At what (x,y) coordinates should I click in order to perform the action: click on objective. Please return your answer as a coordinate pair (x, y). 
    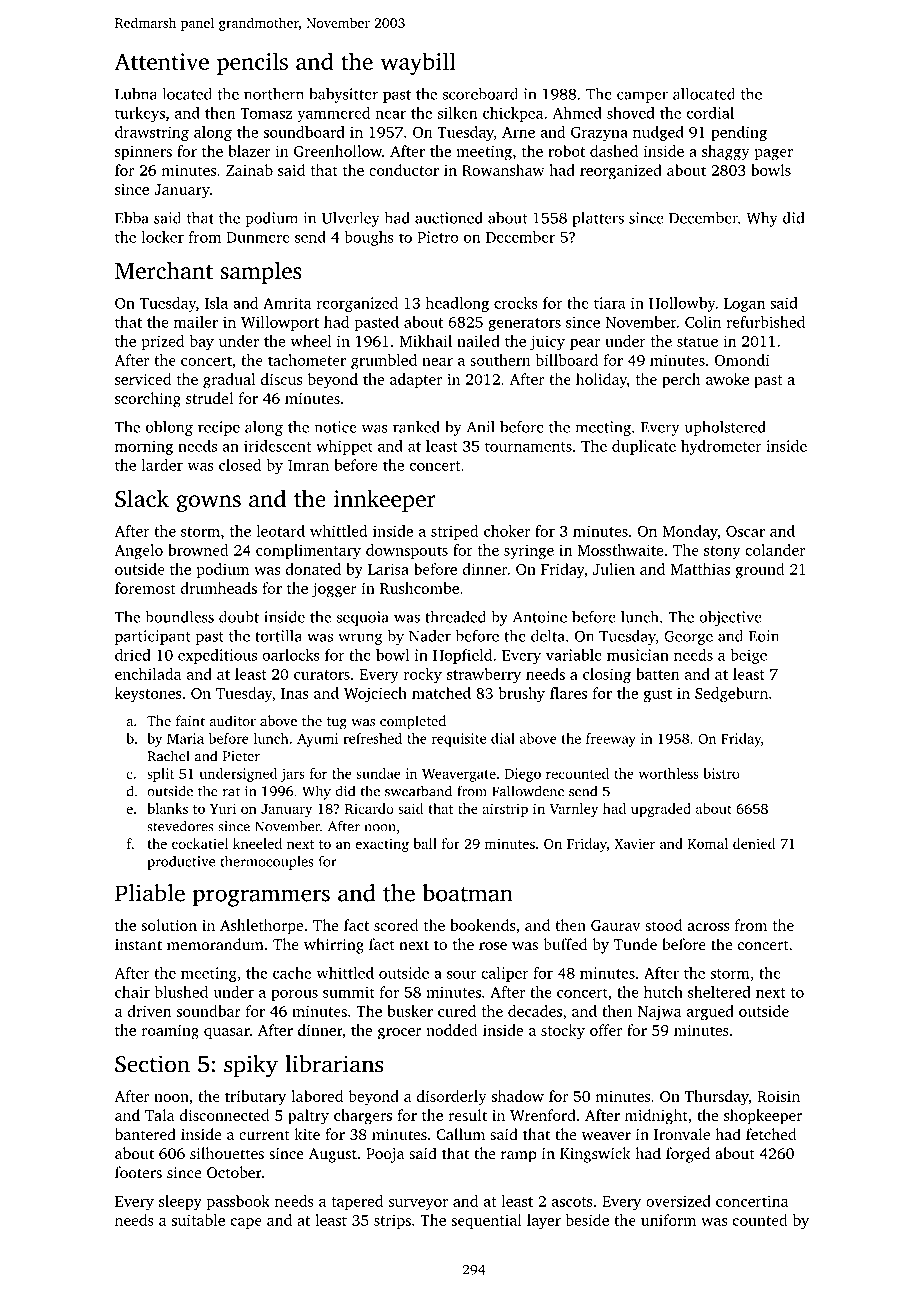
    Looking at the image, I should click on (730, 618).
